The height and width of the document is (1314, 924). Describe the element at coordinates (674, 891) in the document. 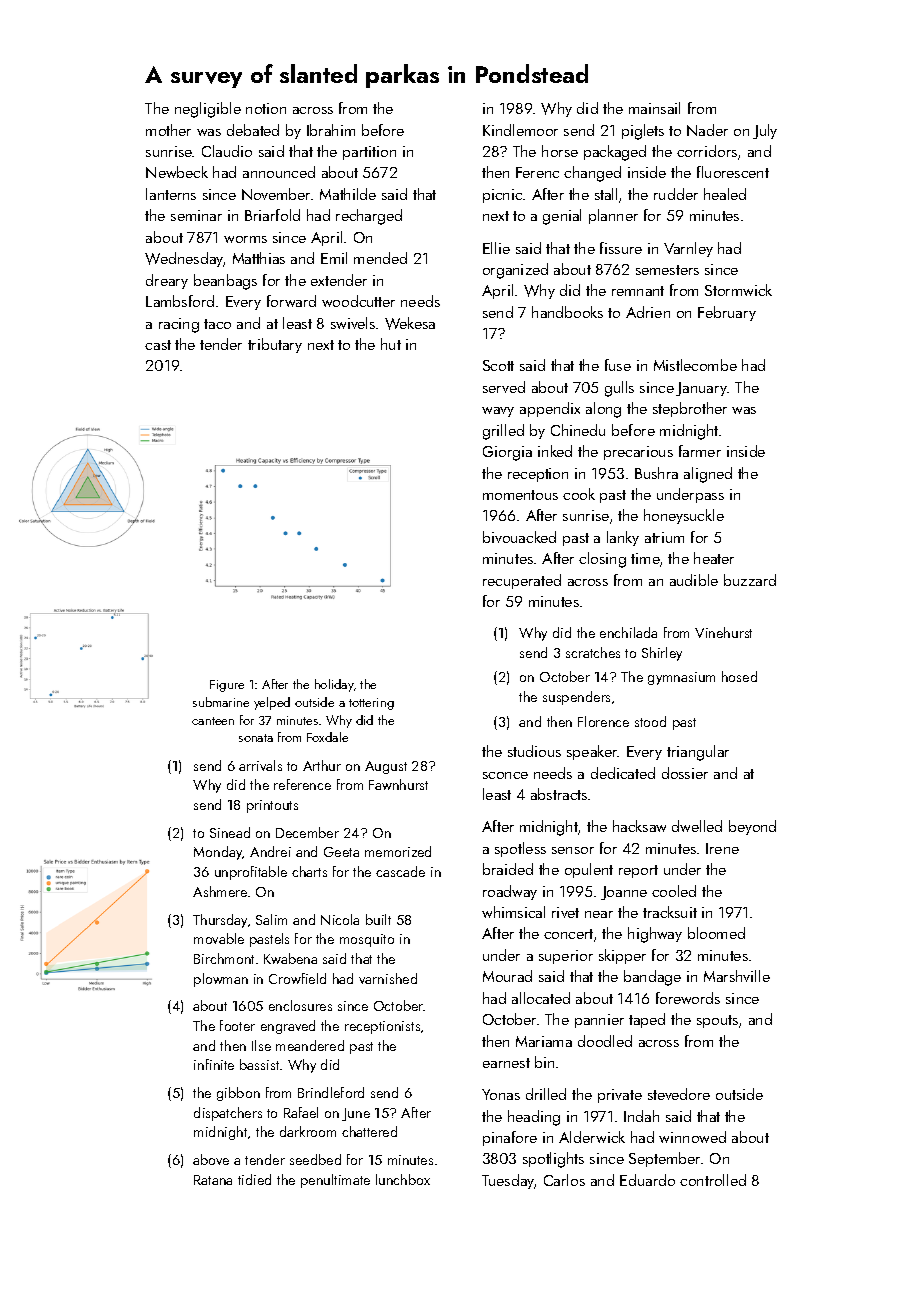

I see `cooled` at that location.
